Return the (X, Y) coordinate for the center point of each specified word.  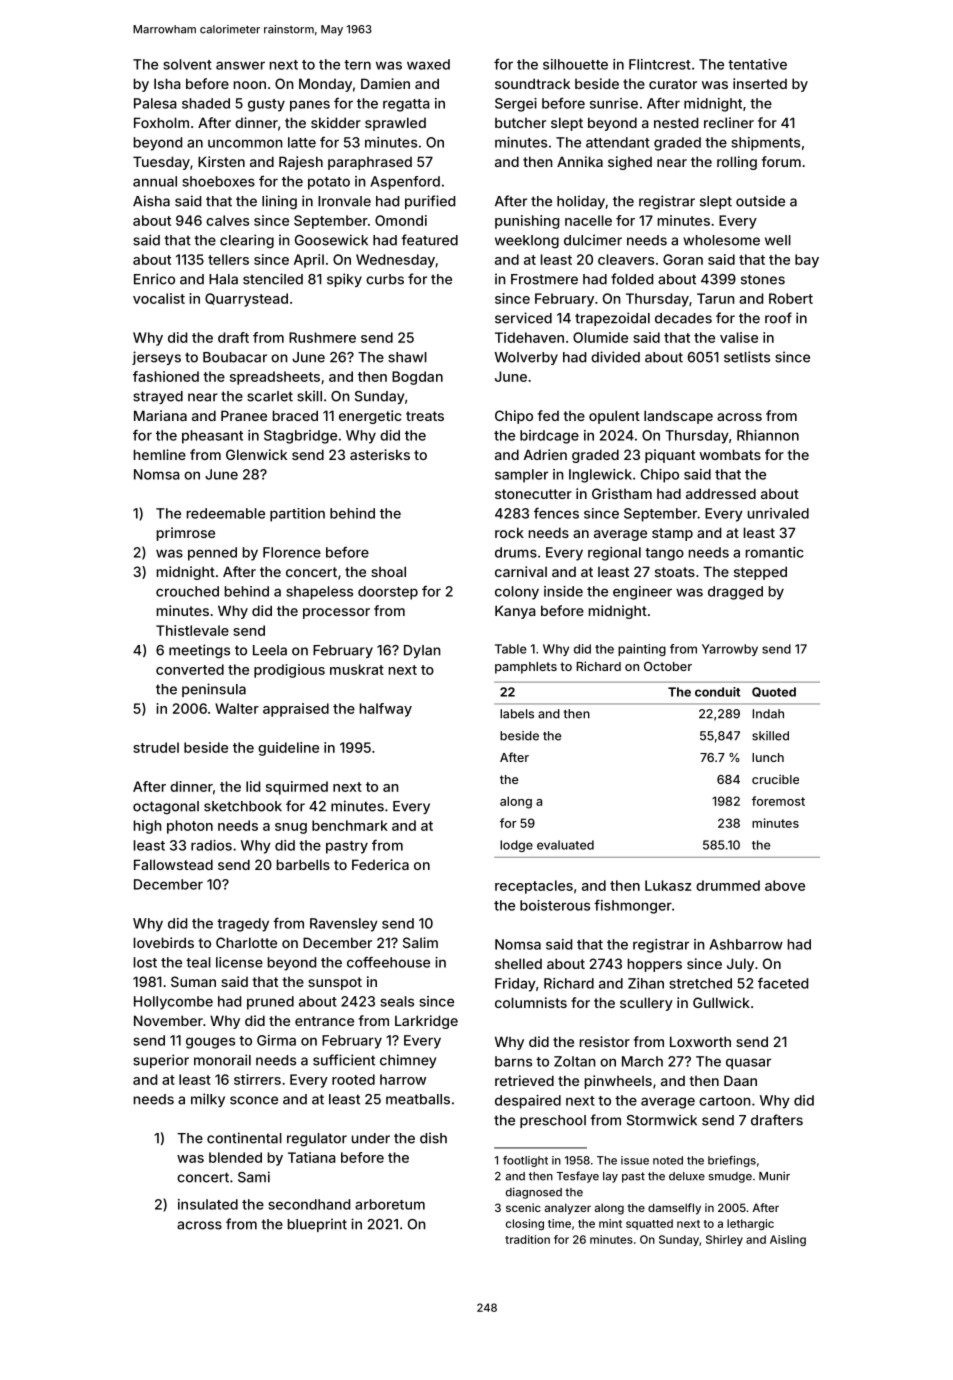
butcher (520, 123)
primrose (186, 534)
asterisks (380, 454)
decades (683, 318)
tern (357, 65)
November (168, 1020)
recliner (729, 122)
